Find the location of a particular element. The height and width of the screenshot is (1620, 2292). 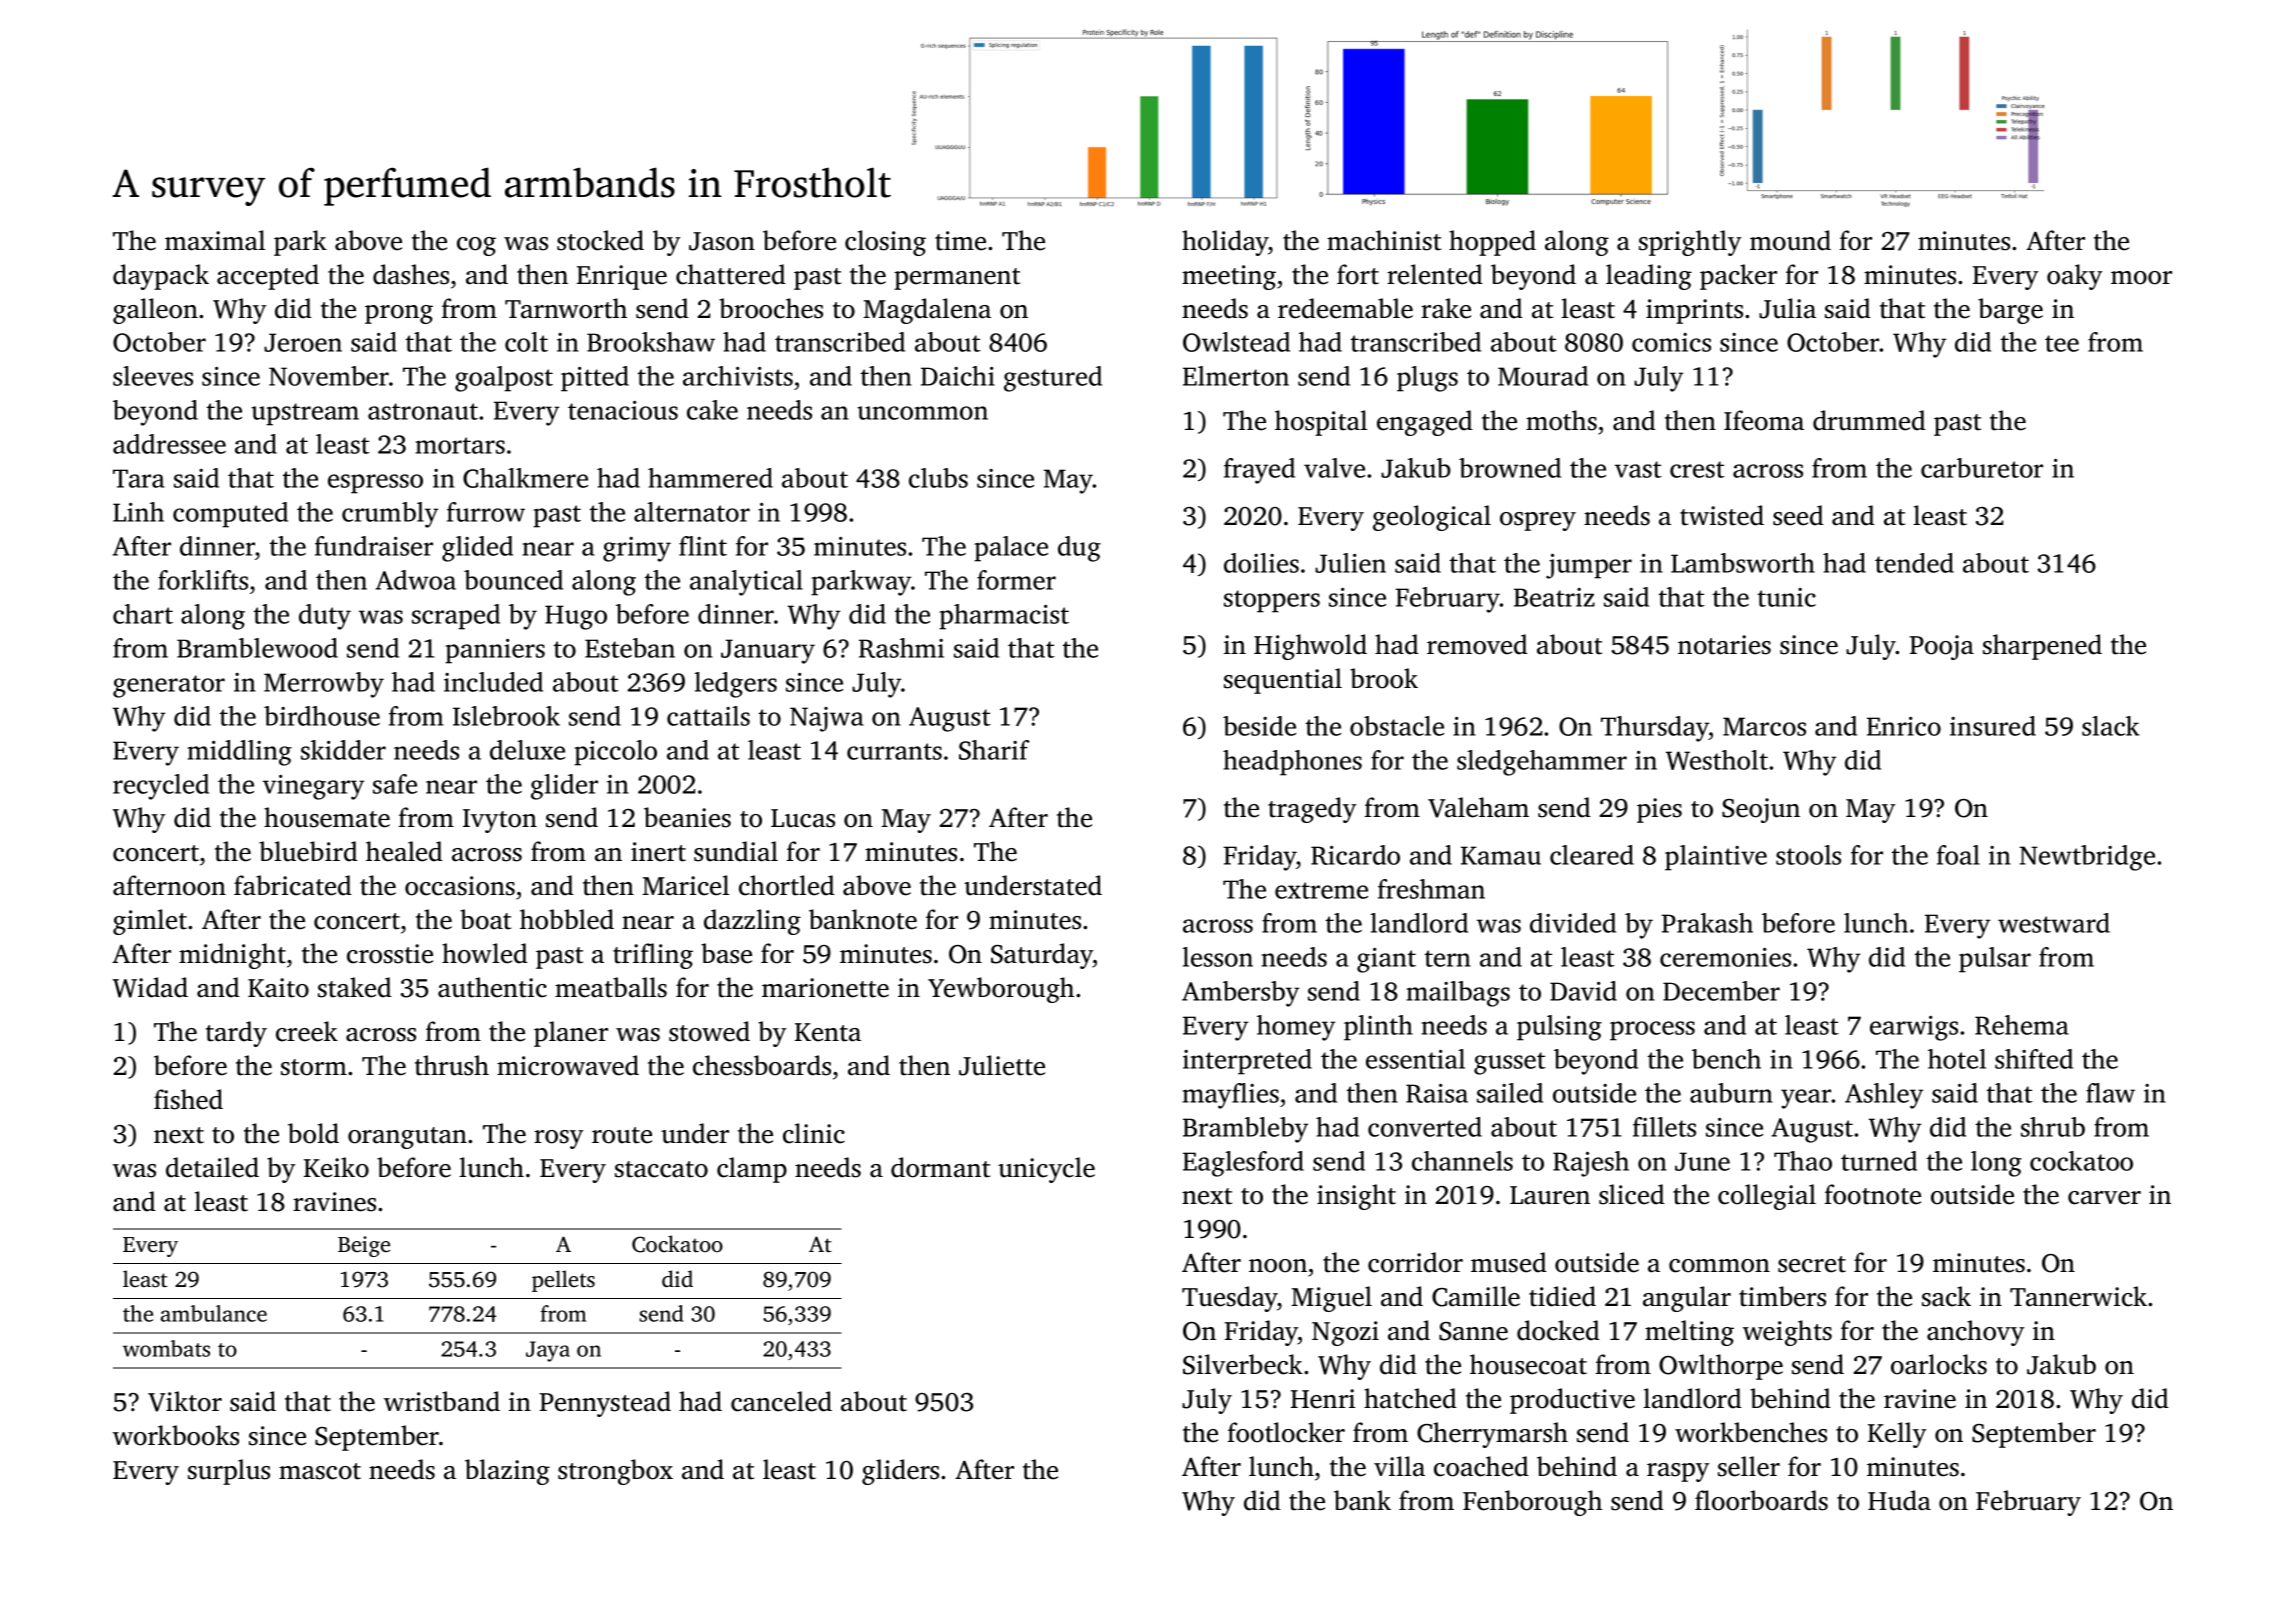

computed is located at coordinates (230, 515).
